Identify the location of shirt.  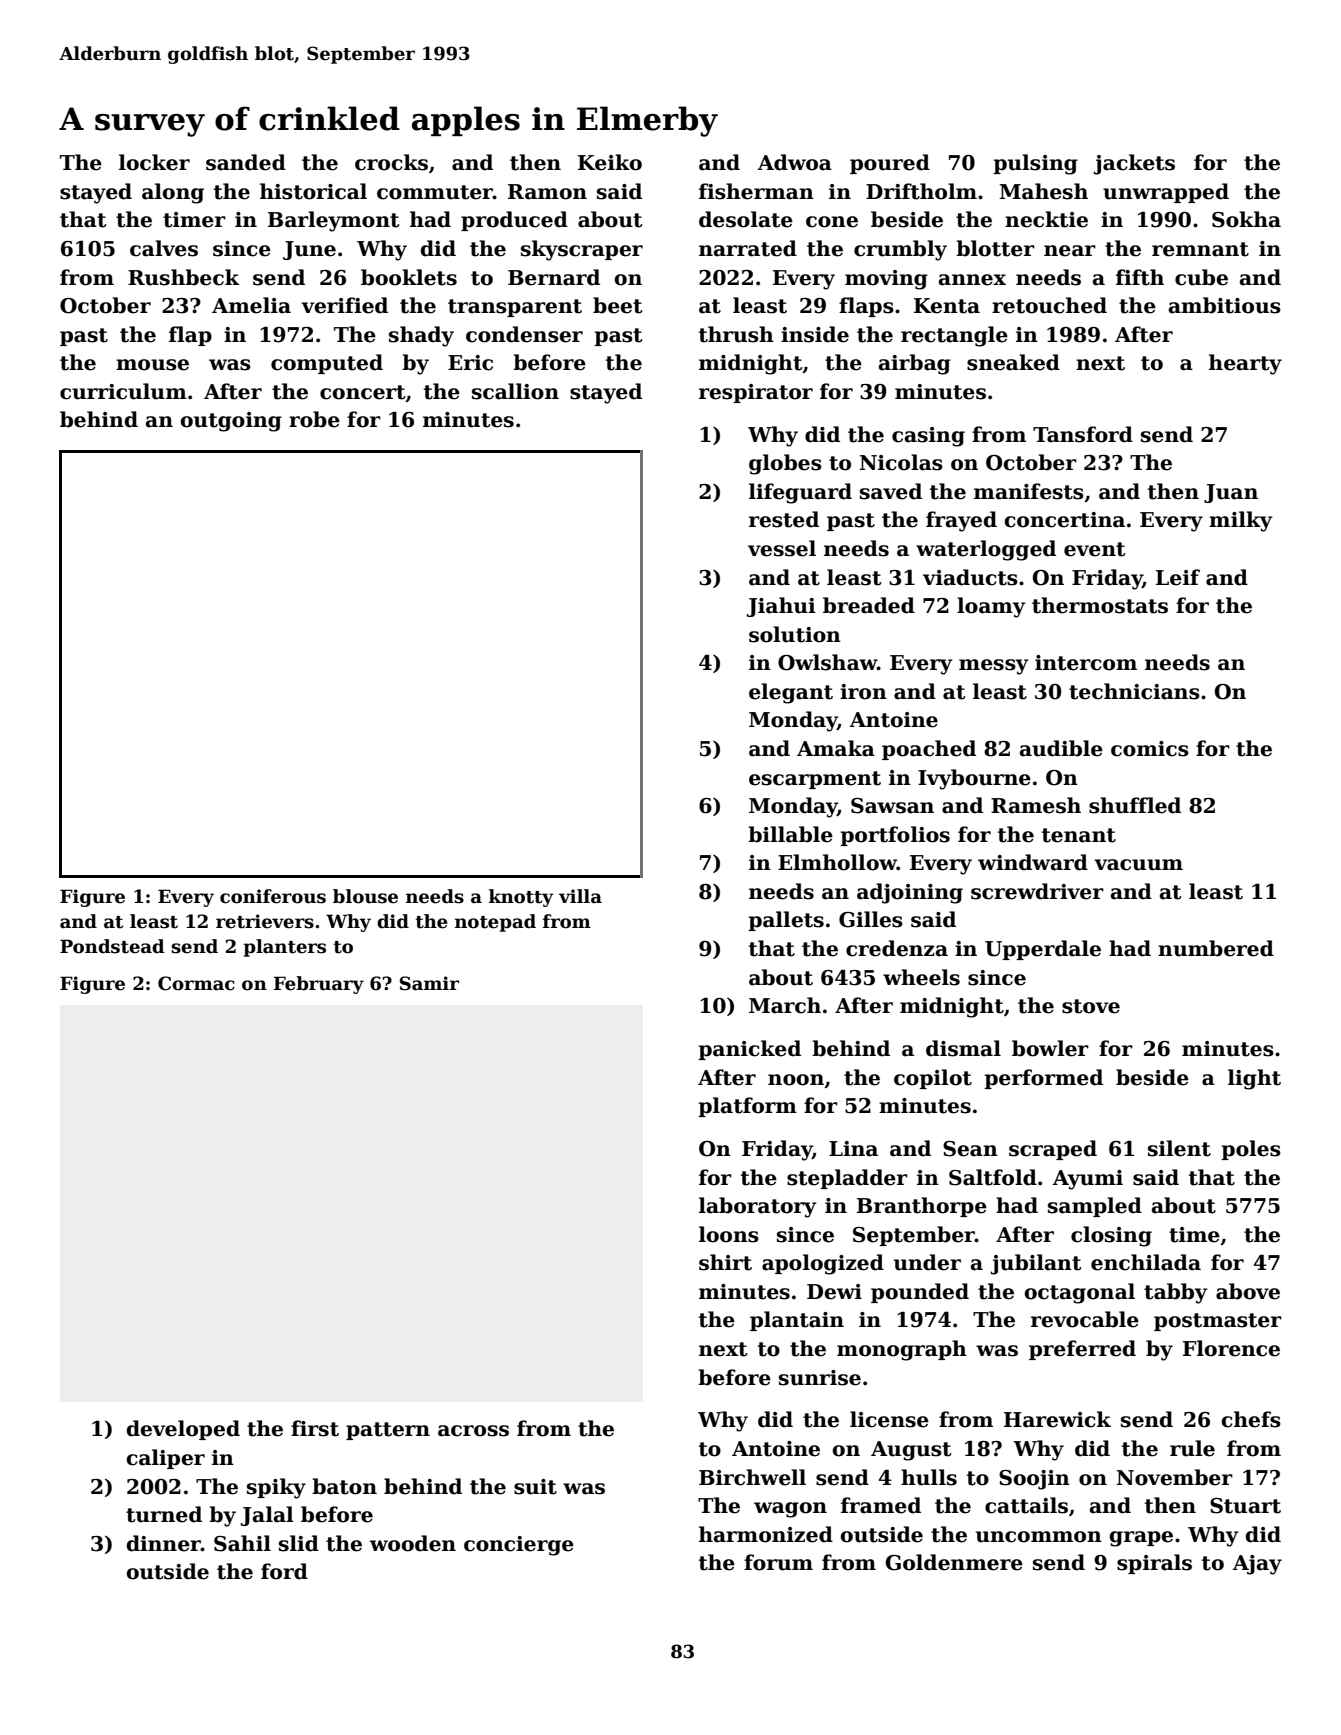
(725, 1262).
